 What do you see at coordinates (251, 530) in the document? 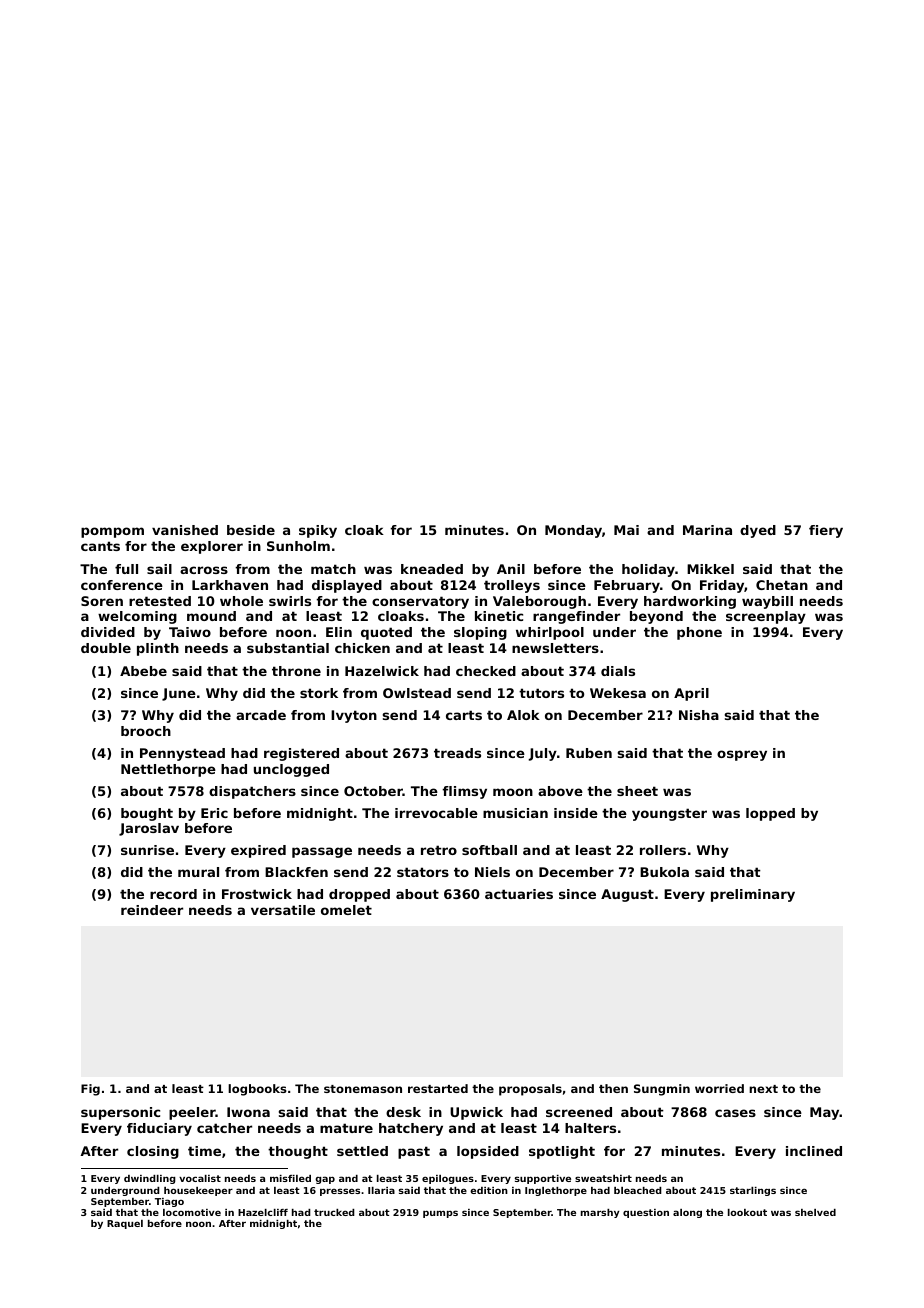
I see `beside` at bounding box center [251, 530].
